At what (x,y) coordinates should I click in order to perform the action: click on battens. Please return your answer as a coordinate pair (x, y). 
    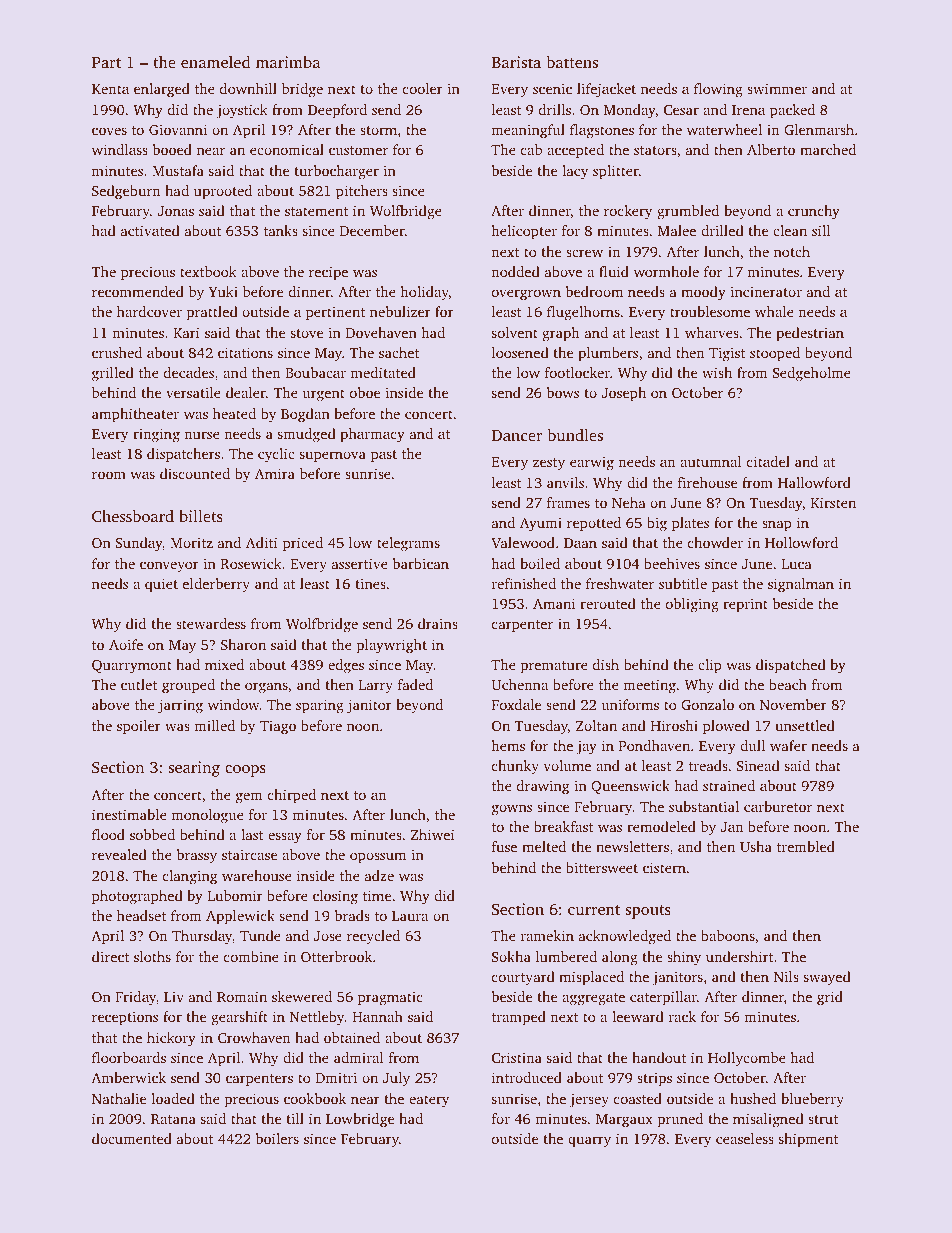
    Looking at the image, I should click on (572, 62).
